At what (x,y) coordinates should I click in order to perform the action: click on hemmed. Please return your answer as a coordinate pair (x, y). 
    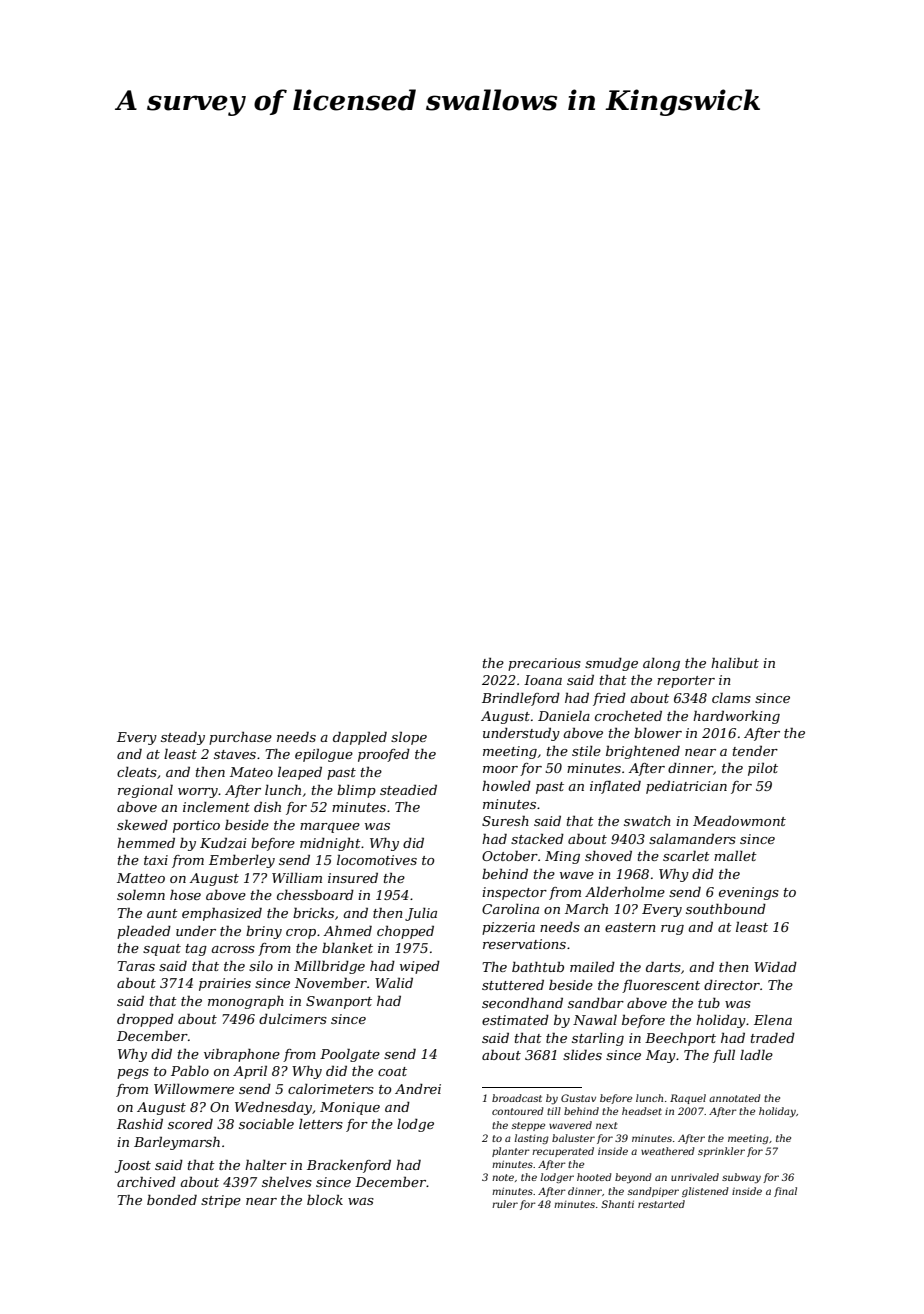
    Looking at the image, I should click on (146, 843).
